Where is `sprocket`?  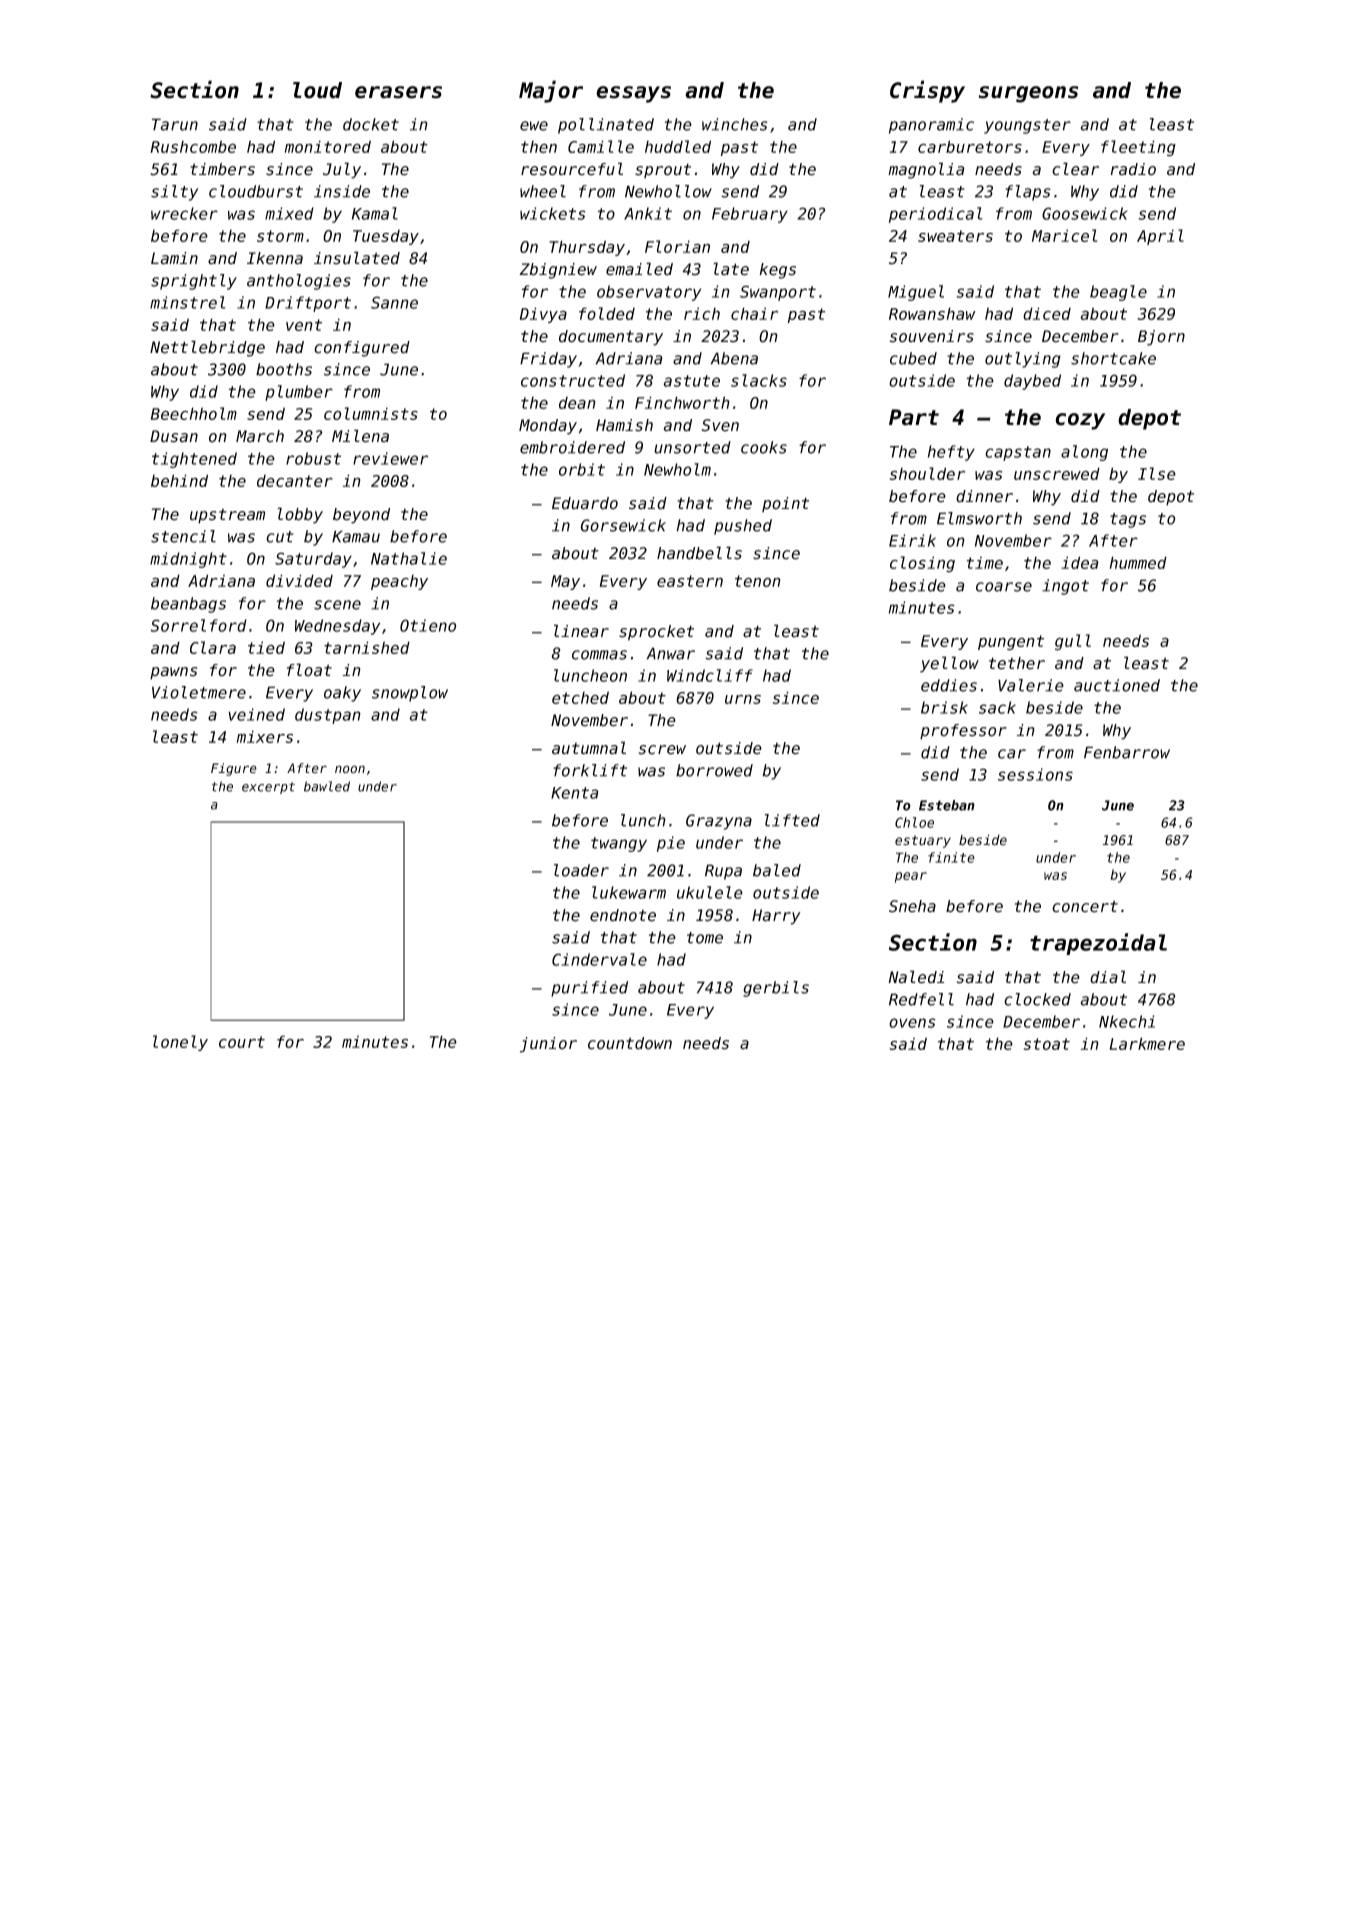
sprocket is located at coordinates (656, 633).
